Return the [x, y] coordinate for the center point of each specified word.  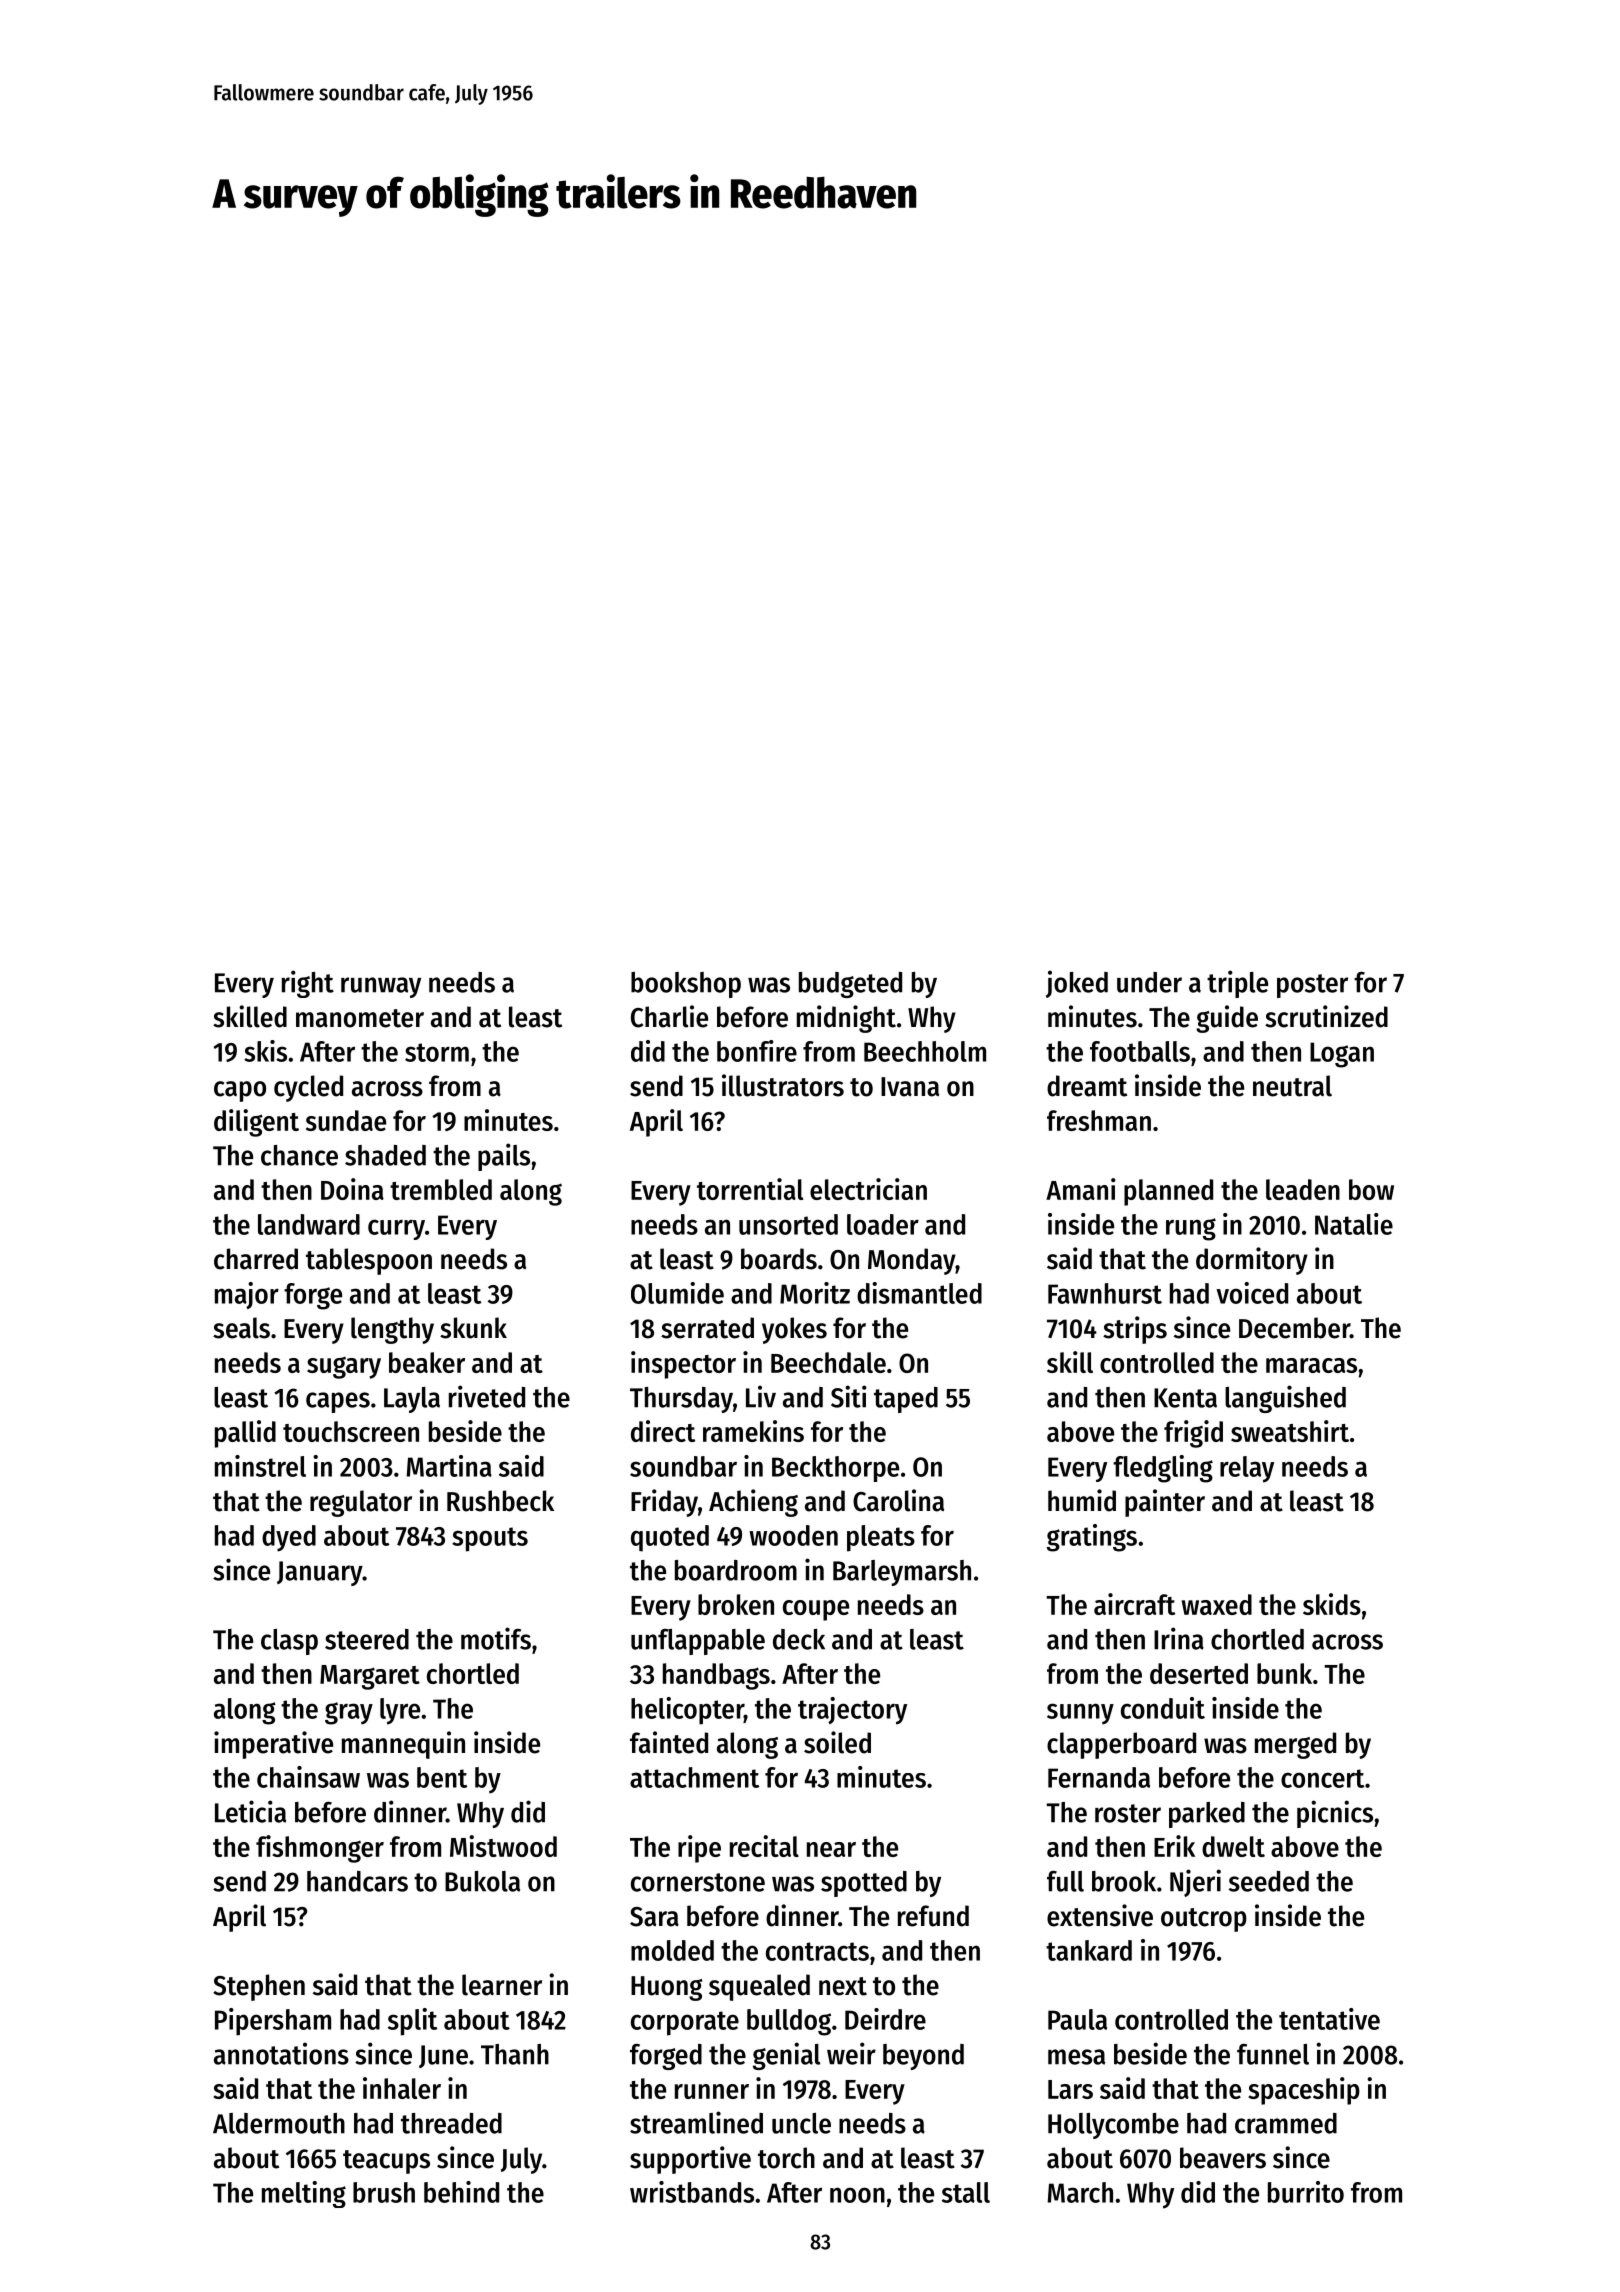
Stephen [259, 1987]
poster [1312, 986]
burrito [1306, 2192]
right [308, 984]
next [843, 1986]
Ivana [910, 1087]
